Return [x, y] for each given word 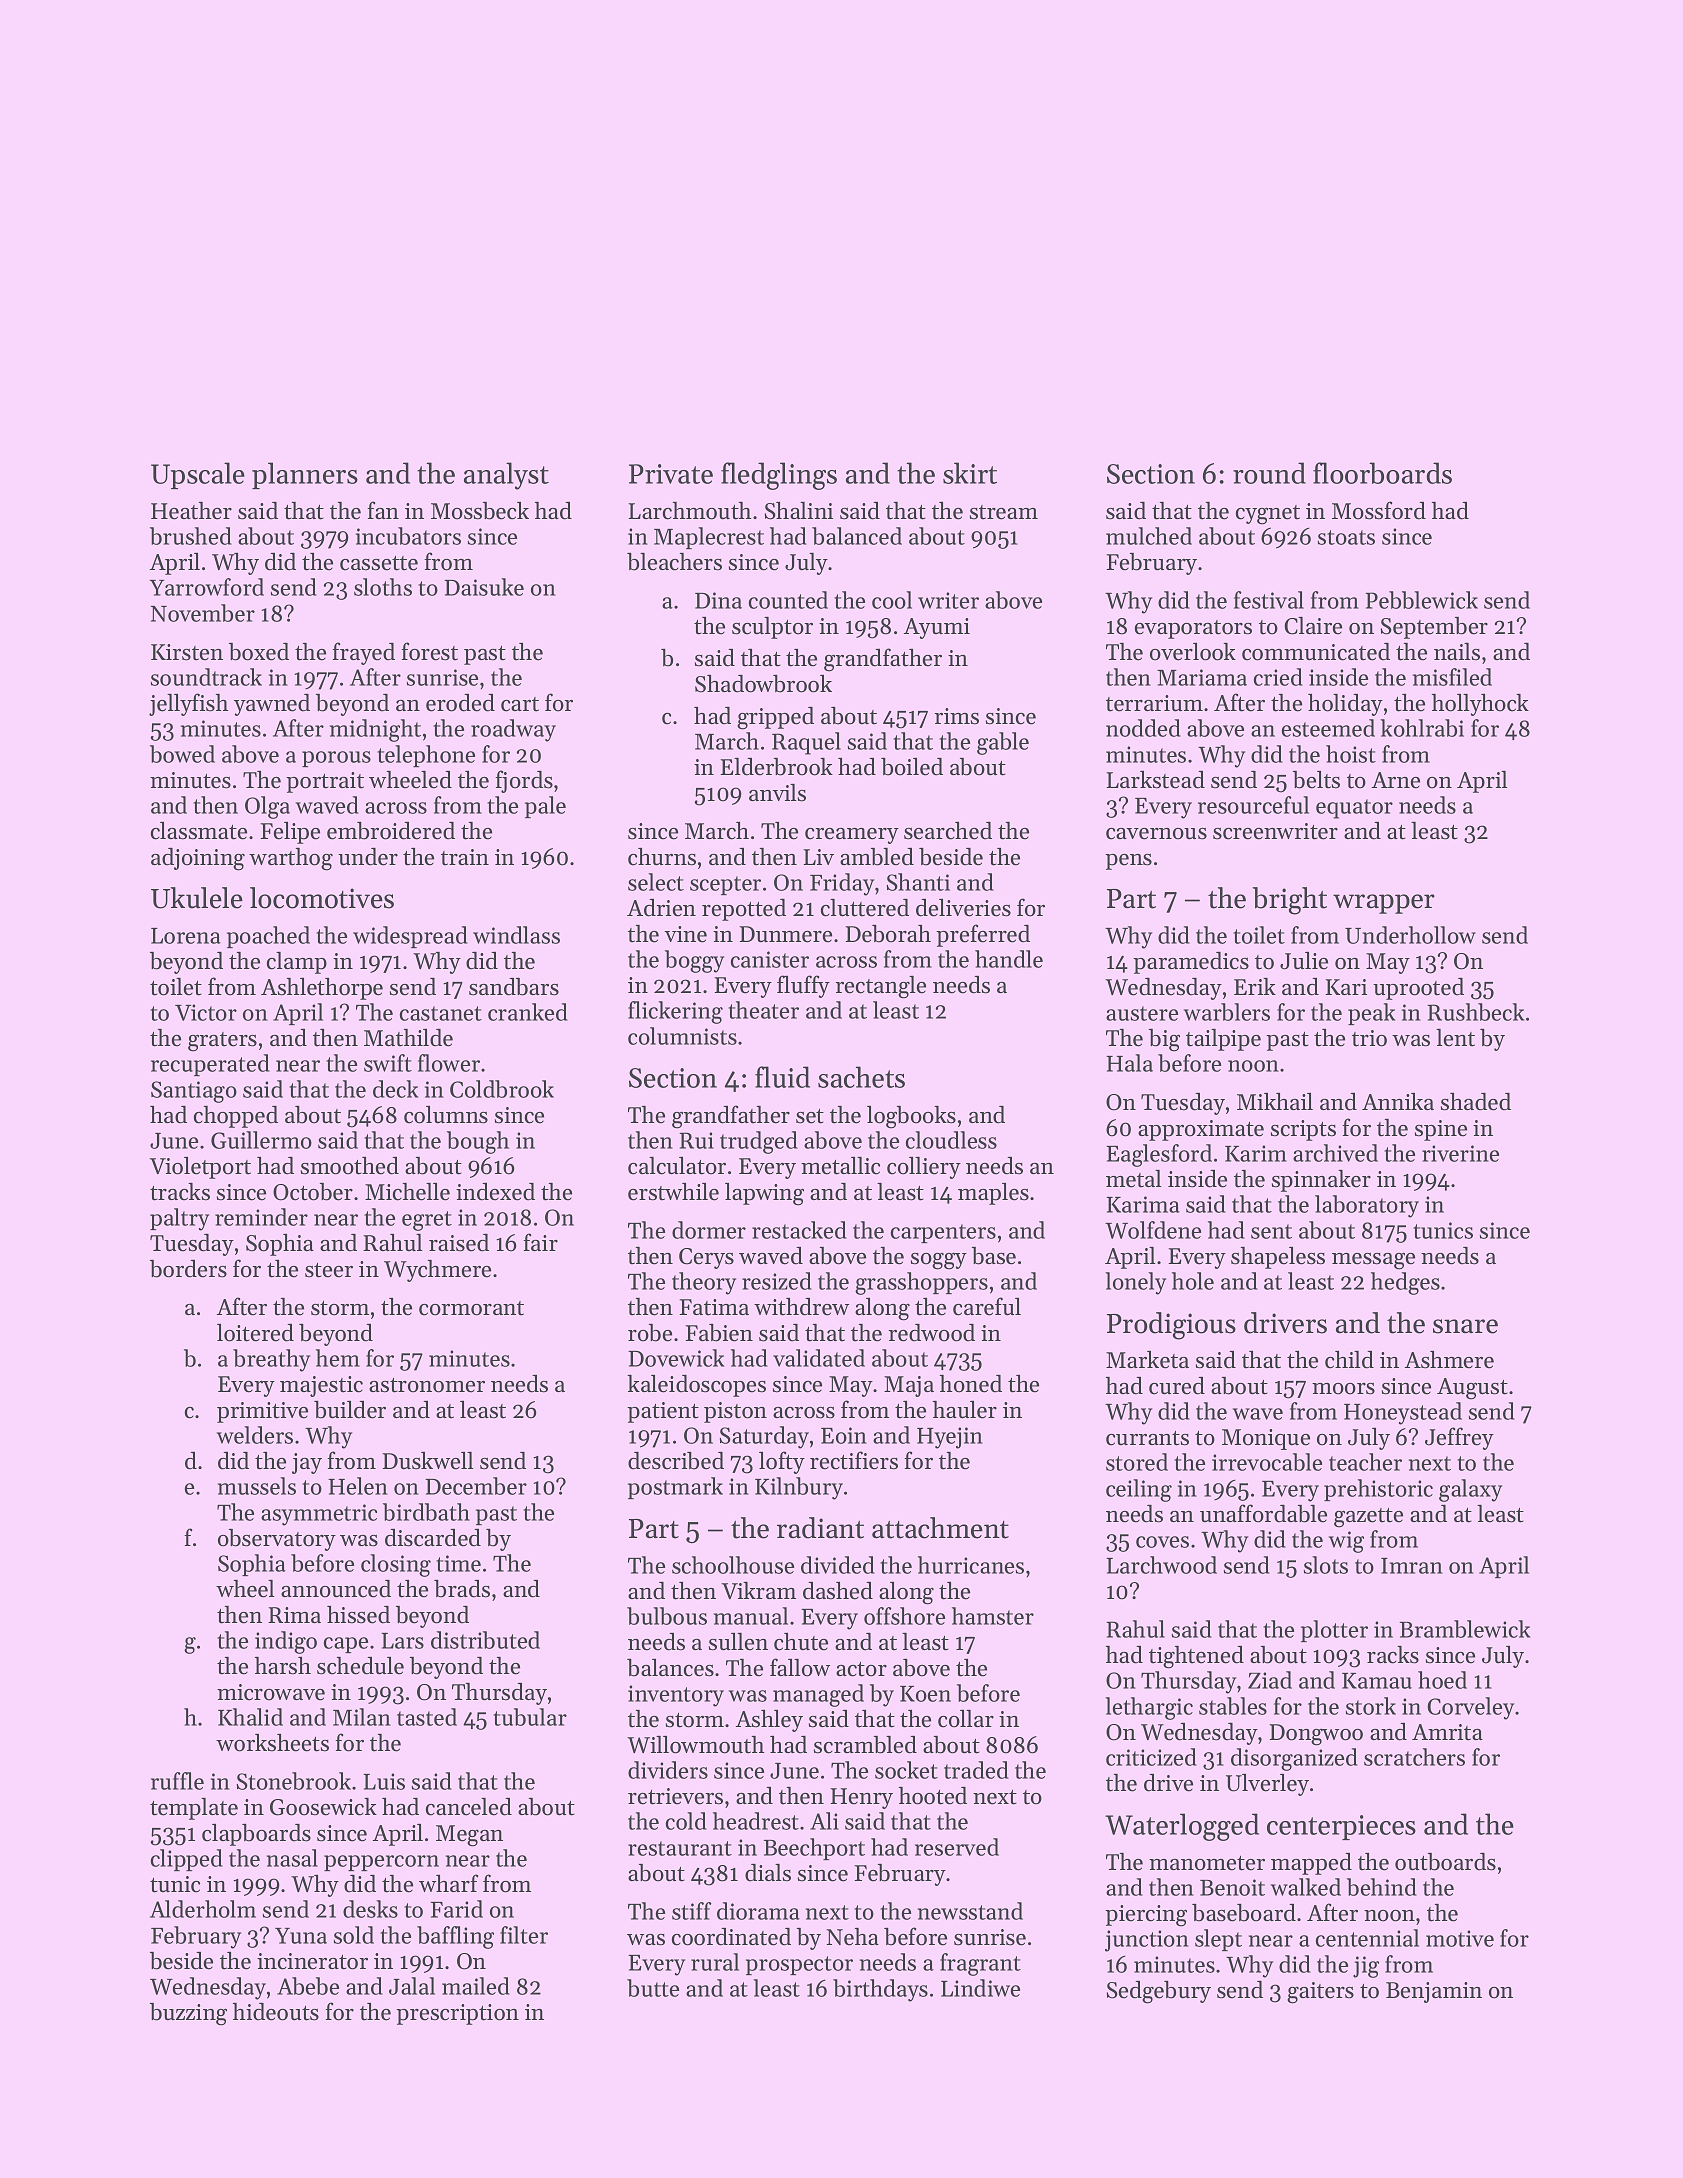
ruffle [177, 1781]
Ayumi [937, 628]
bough [478, 1142]
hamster [993, 1616]
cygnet [1268, 515]
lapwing [764, 1194]
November [202, 613]
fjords [524, 781]
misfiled [1452, 677]
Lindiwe [980, 1988]
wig [1346, 1542]
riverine [1460, 1153]
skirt [970, 473]
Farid [456, 1909]
